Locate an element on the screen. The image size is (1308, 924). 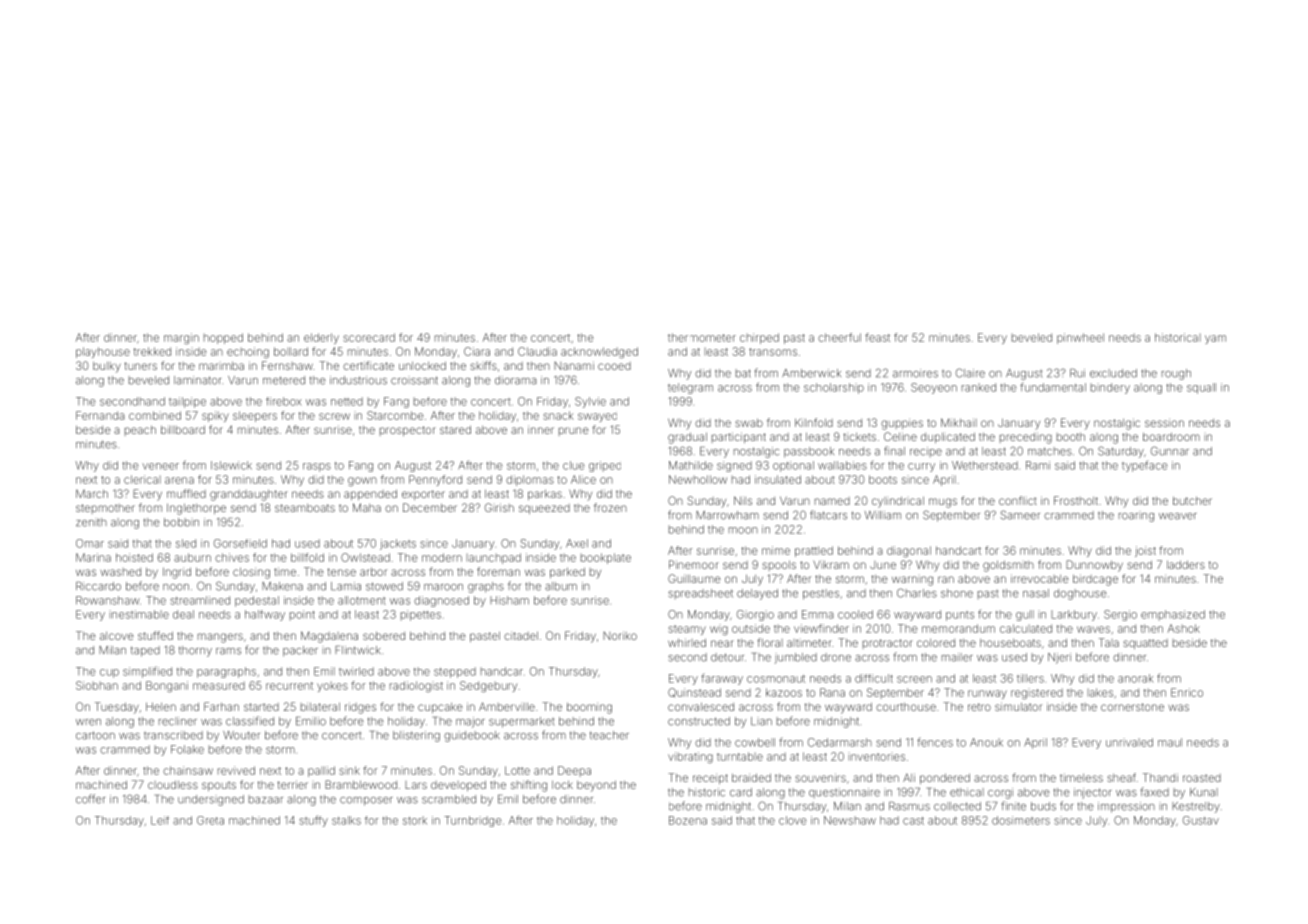
Frostholt is located at coordinates (1076, 500).
